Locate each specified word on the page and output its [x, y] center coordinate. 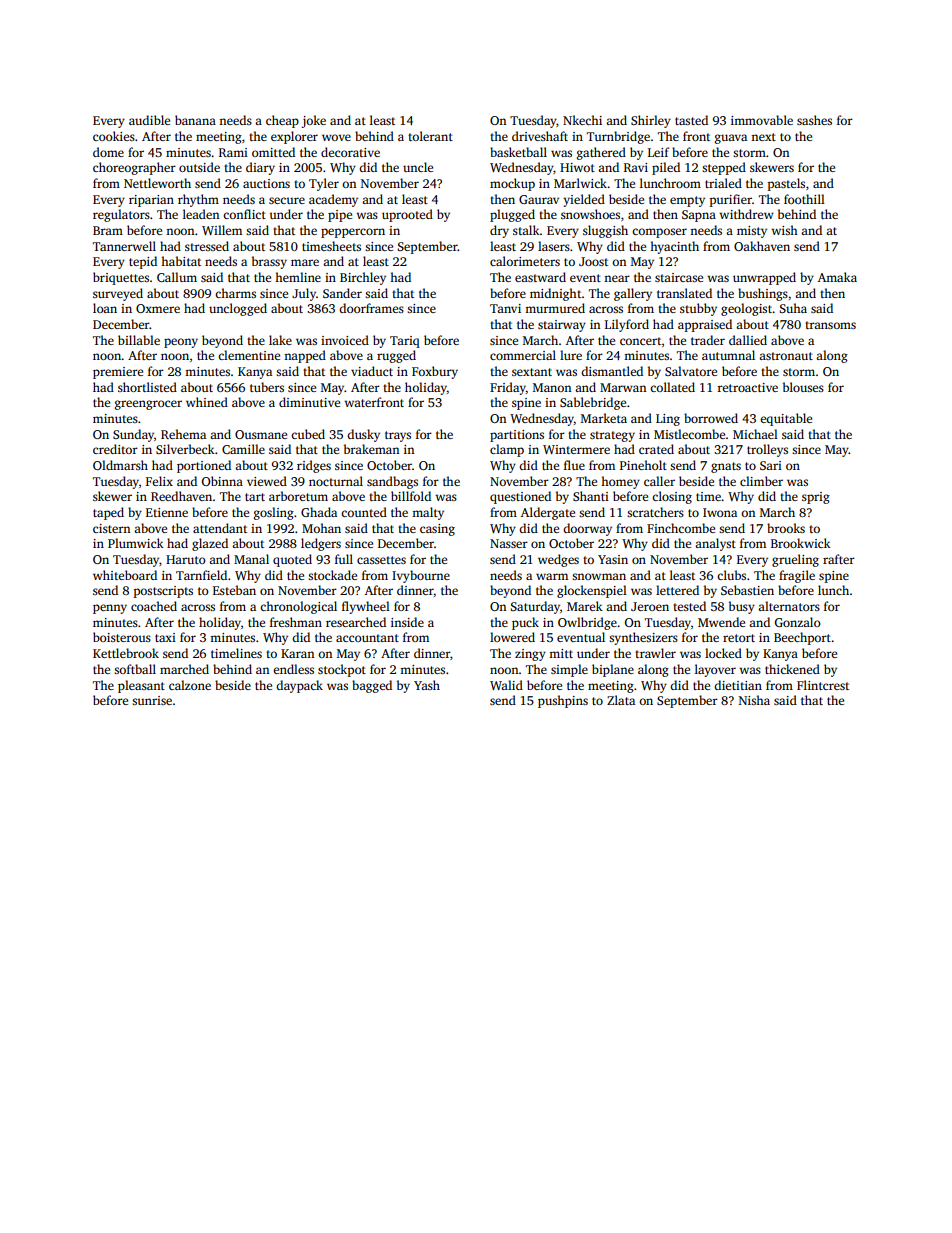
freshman [296, 622]
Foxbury [435, 372]
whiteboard [125, 575]
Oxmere [158, 308]
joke [313, 121]
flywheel [366, 607]
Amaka [837, 277]
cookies [114, 136]
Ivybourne [421, 576]
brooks [786, 528]
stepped [724, 168]
